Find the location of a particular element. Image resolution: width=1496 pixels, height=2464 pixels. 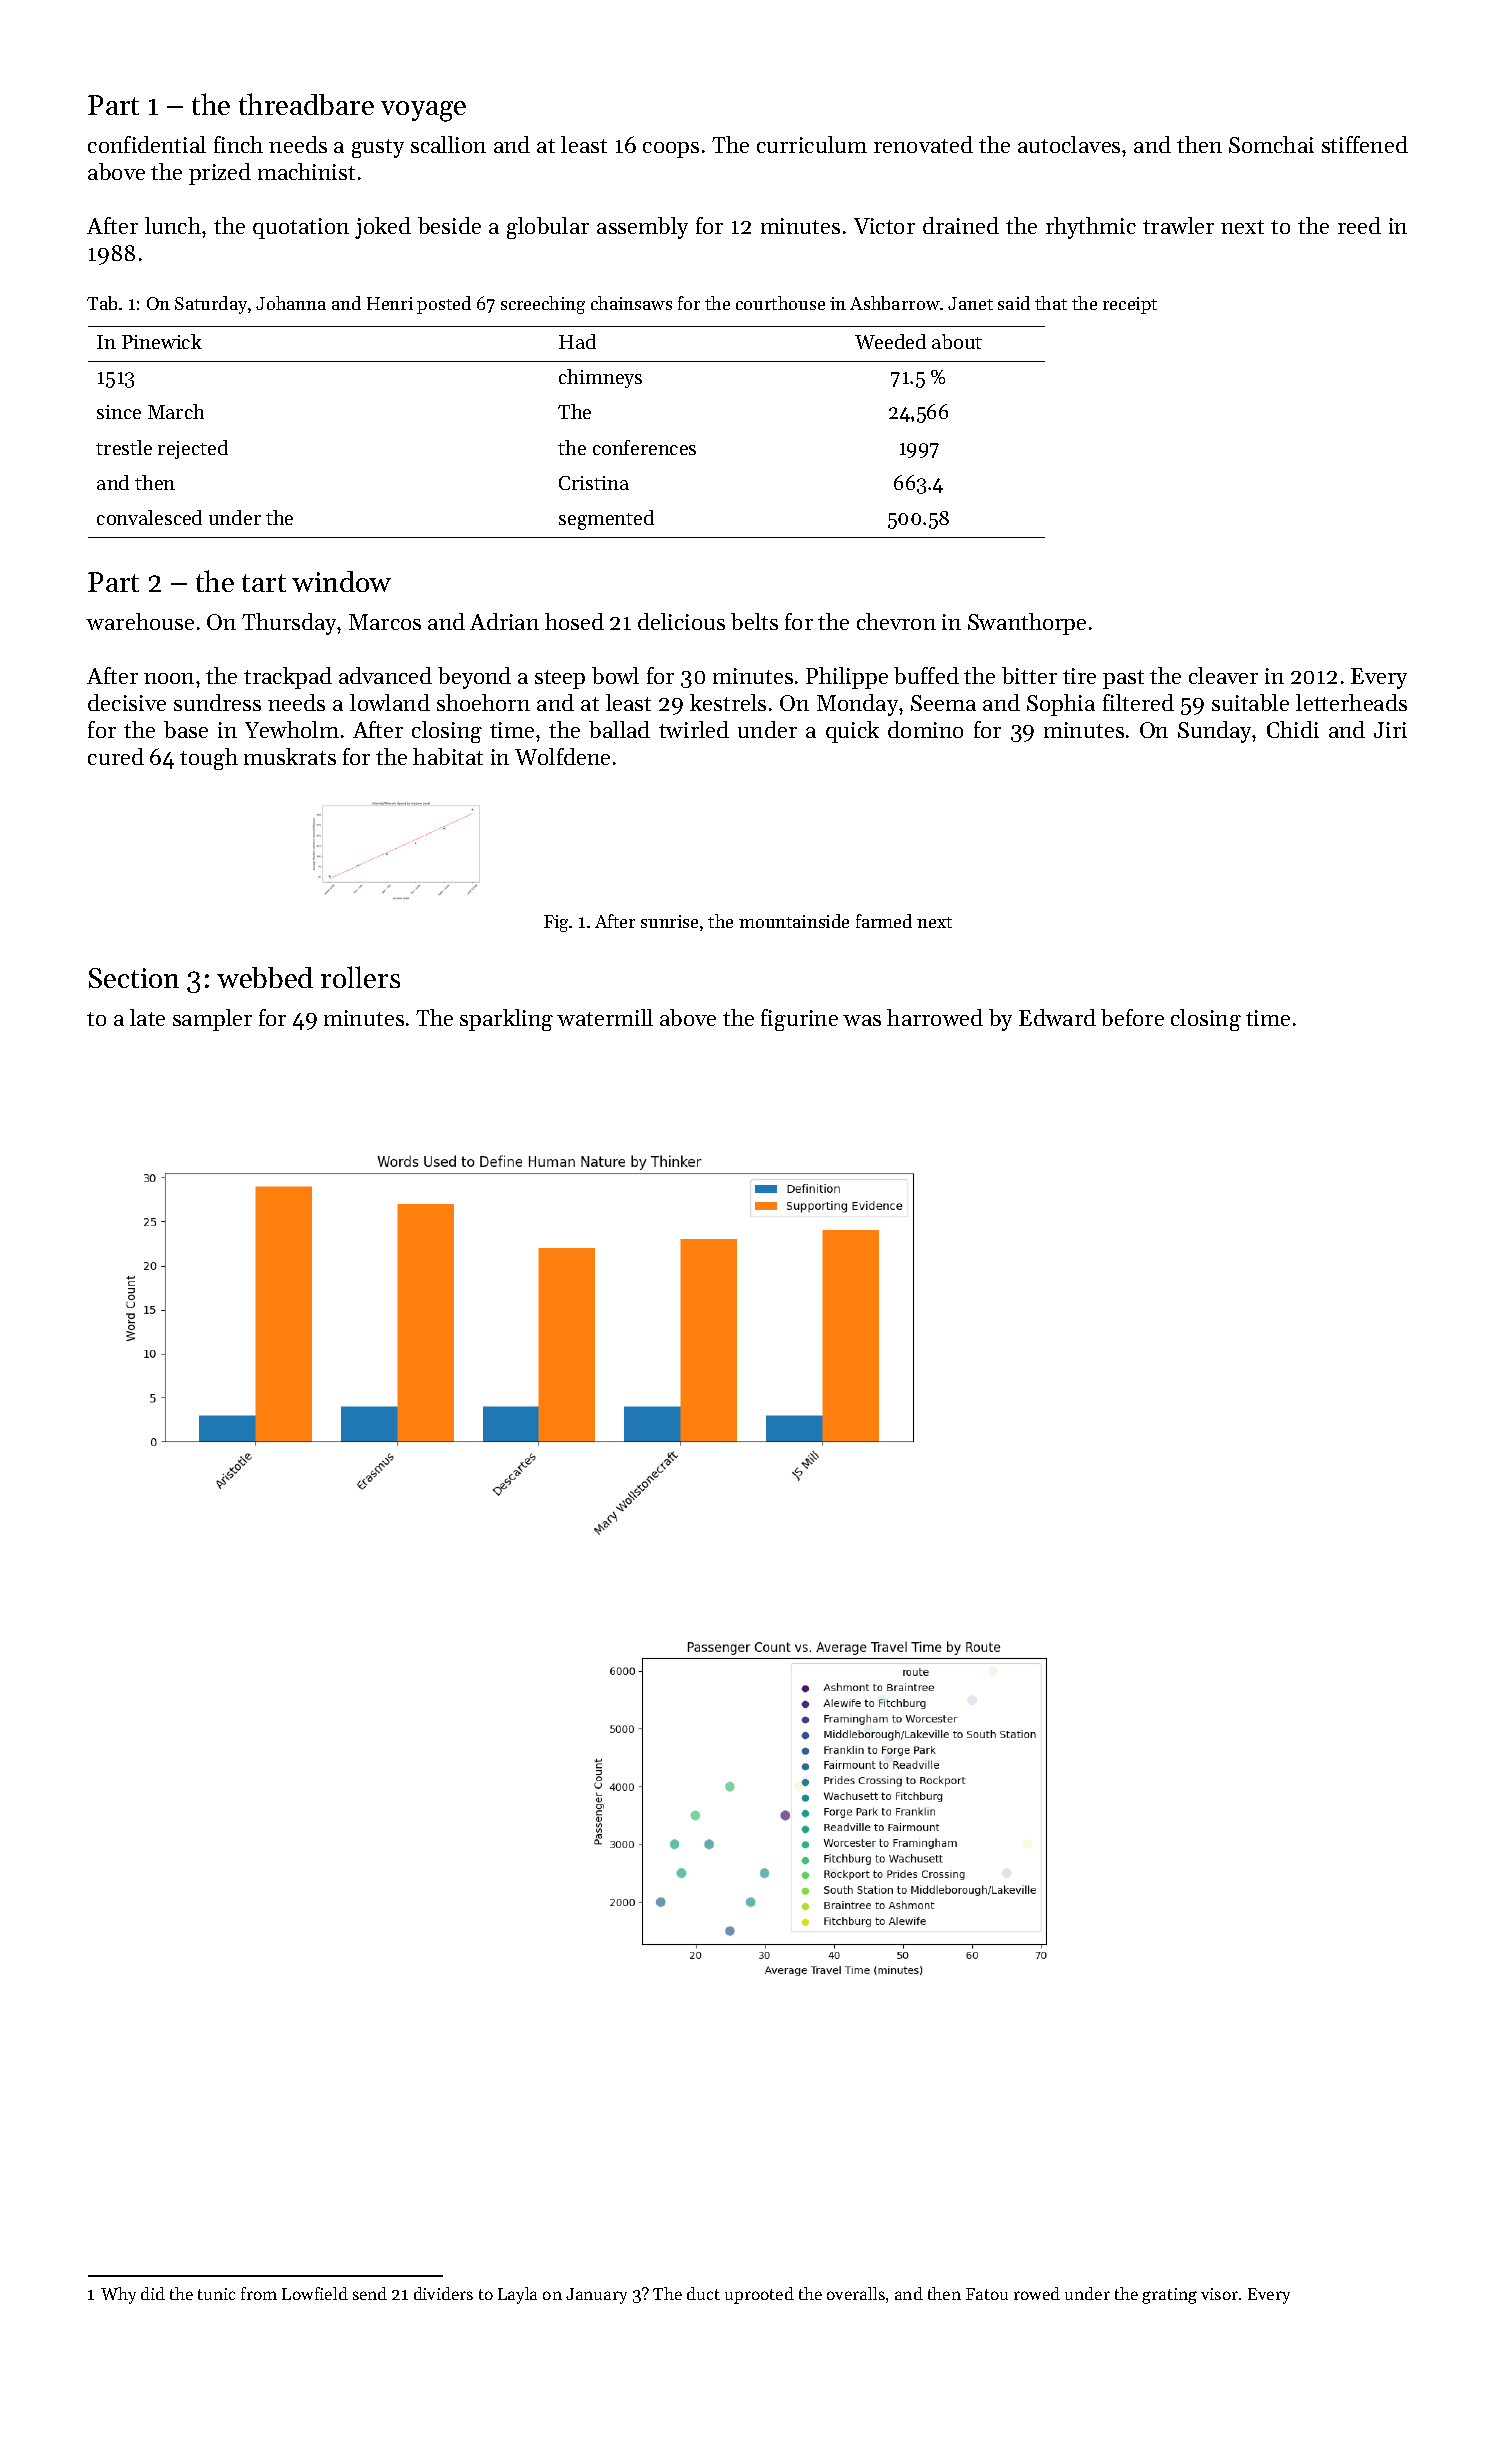

send is located at coordinates (370, 2293).
